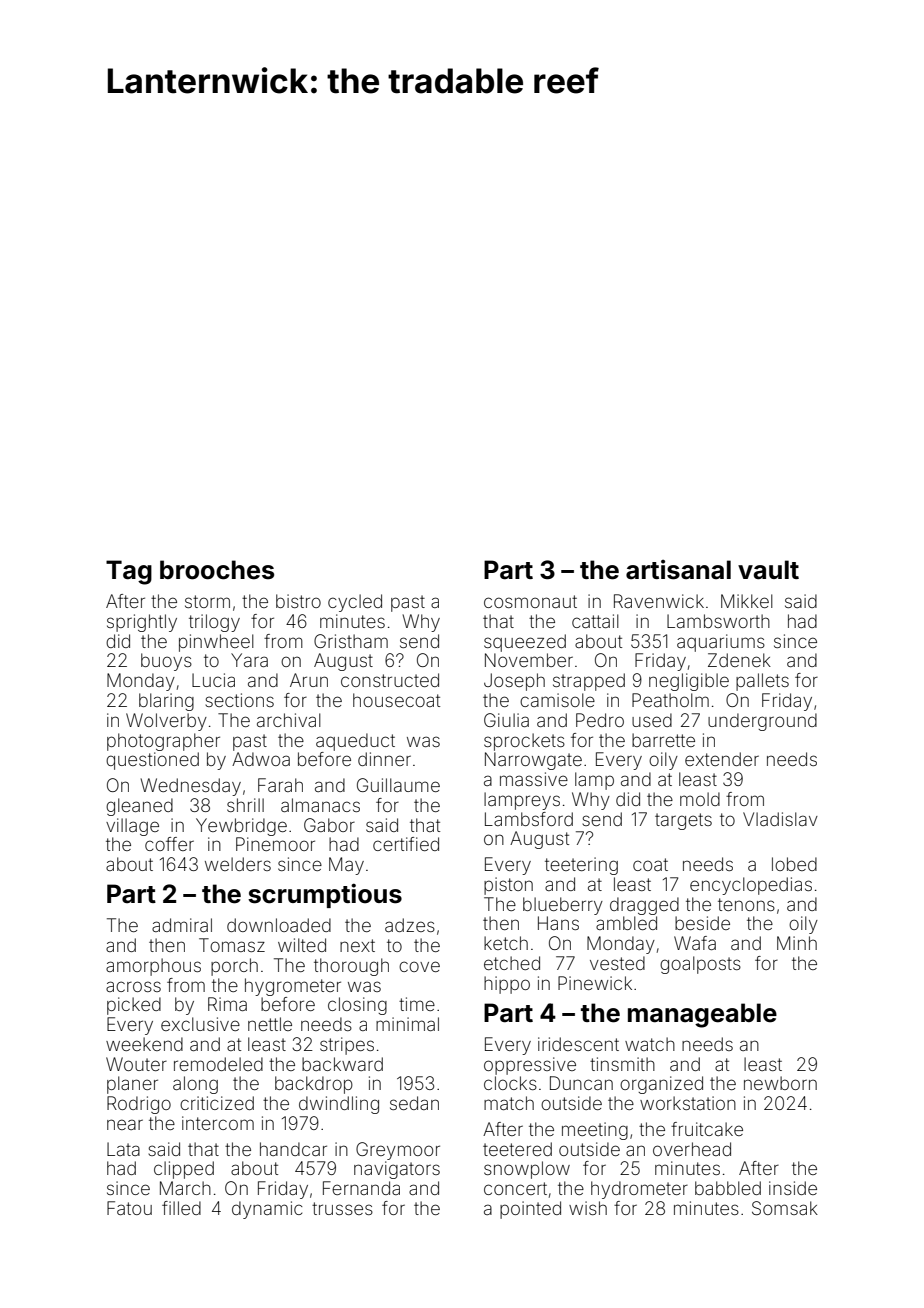 This screenshot has height=1308, width=924. Describe the element at coordinates (267, 1210) in the screenshot. I see `dynamic` at that location.
